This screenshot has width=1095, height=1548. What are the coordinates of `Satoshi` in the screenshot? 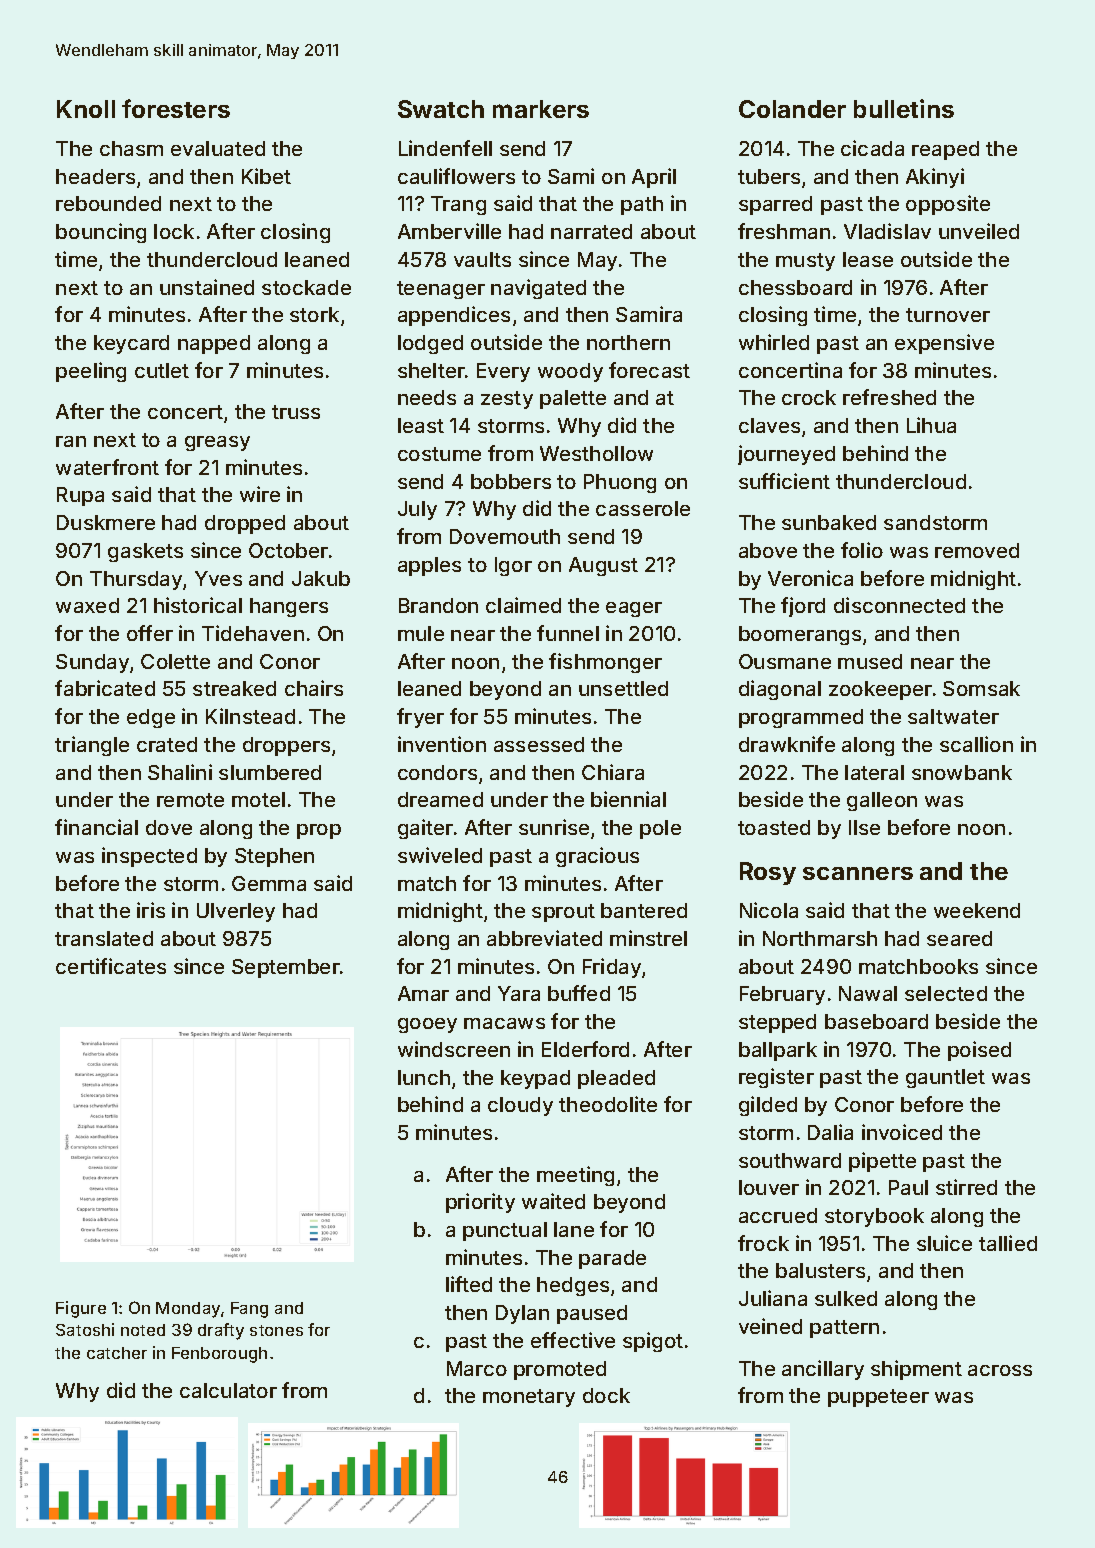 It's located at (85, 1329).
